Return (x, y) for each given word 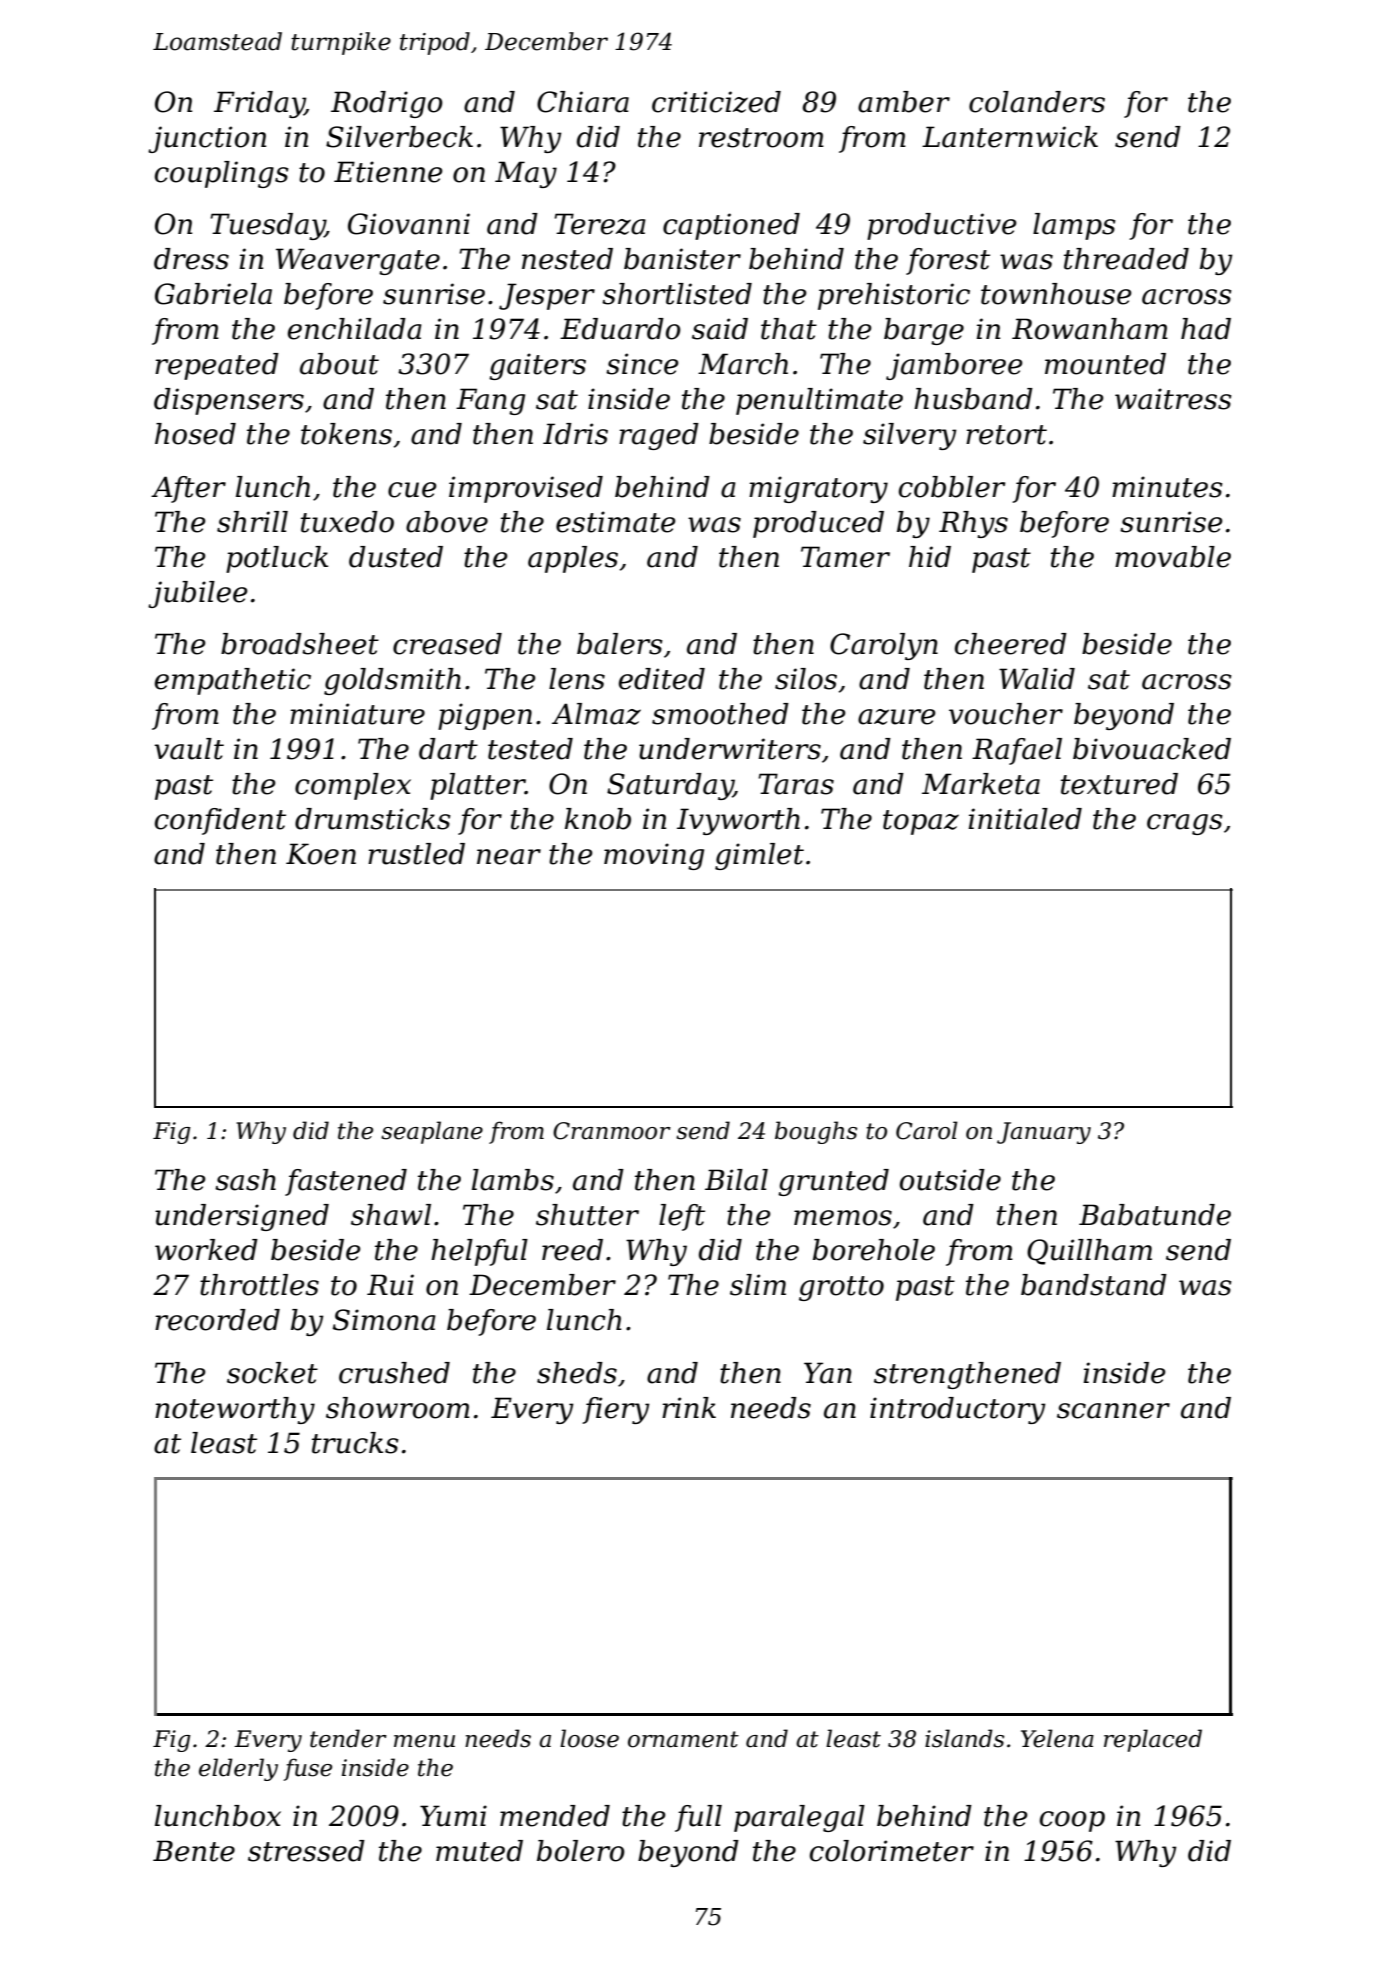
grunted (833, 1182)
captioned (731, 226)
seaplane (432, 1132)
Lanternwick (1010, 137)
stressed (306, 1851)
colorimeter (892, 1851)
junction (207, 139)
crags (1185, 824)
